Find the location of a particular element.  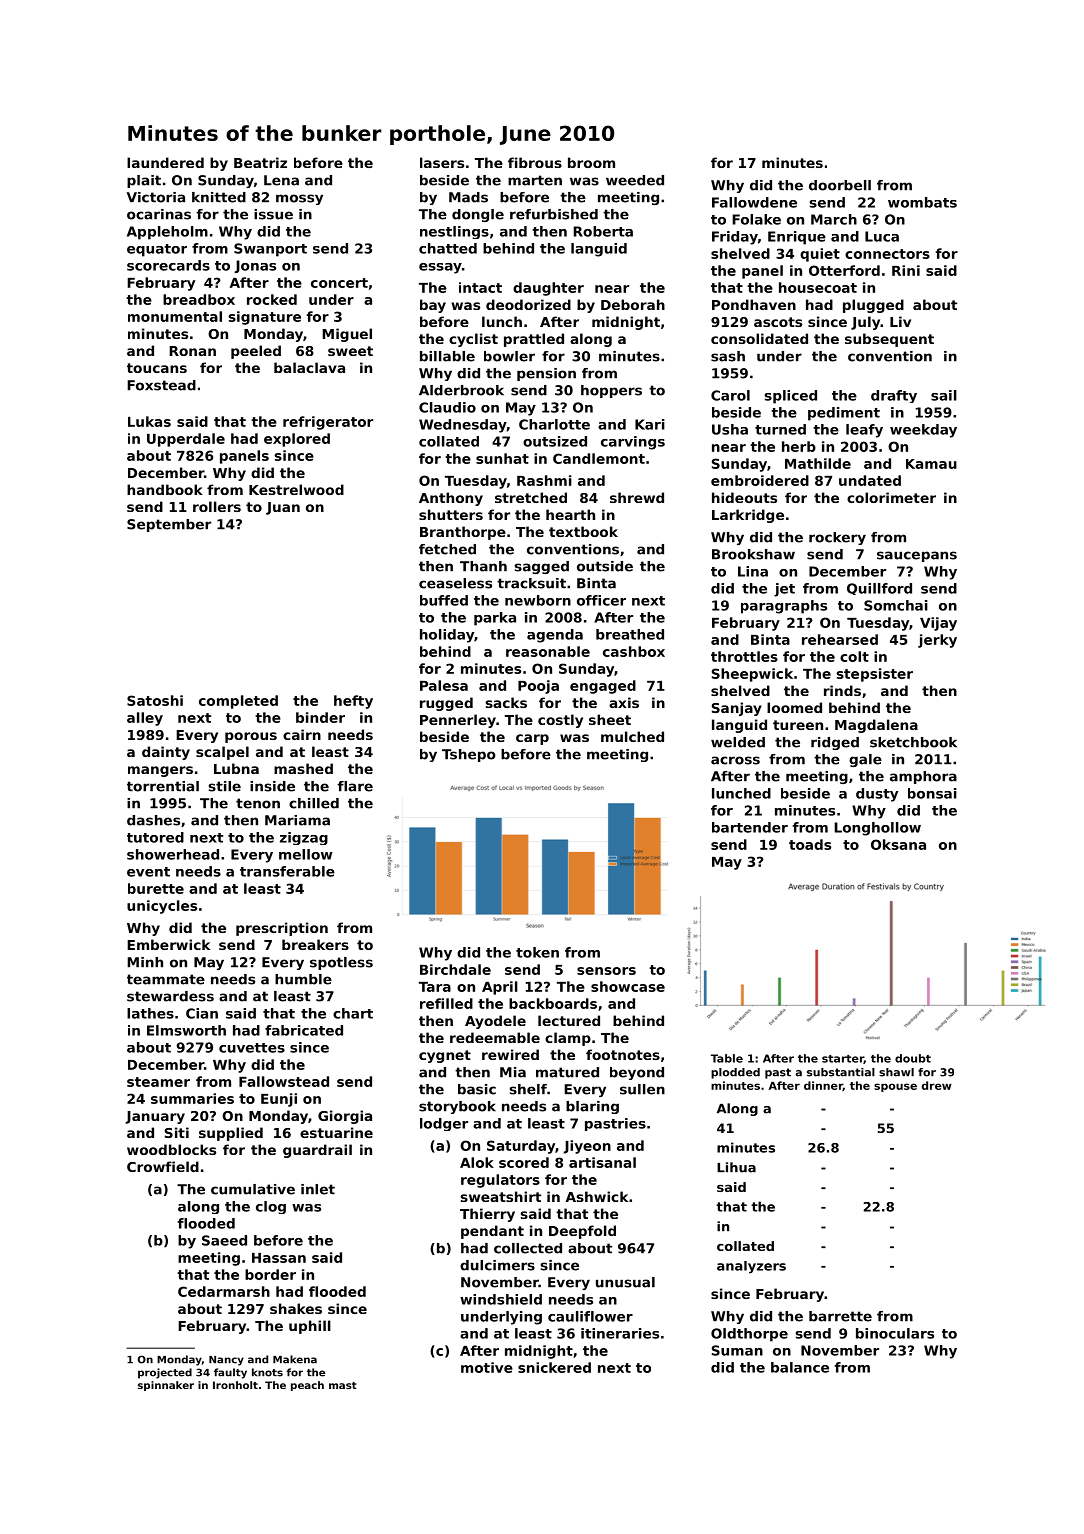

hoppers is located at coordinates (611, 391).
